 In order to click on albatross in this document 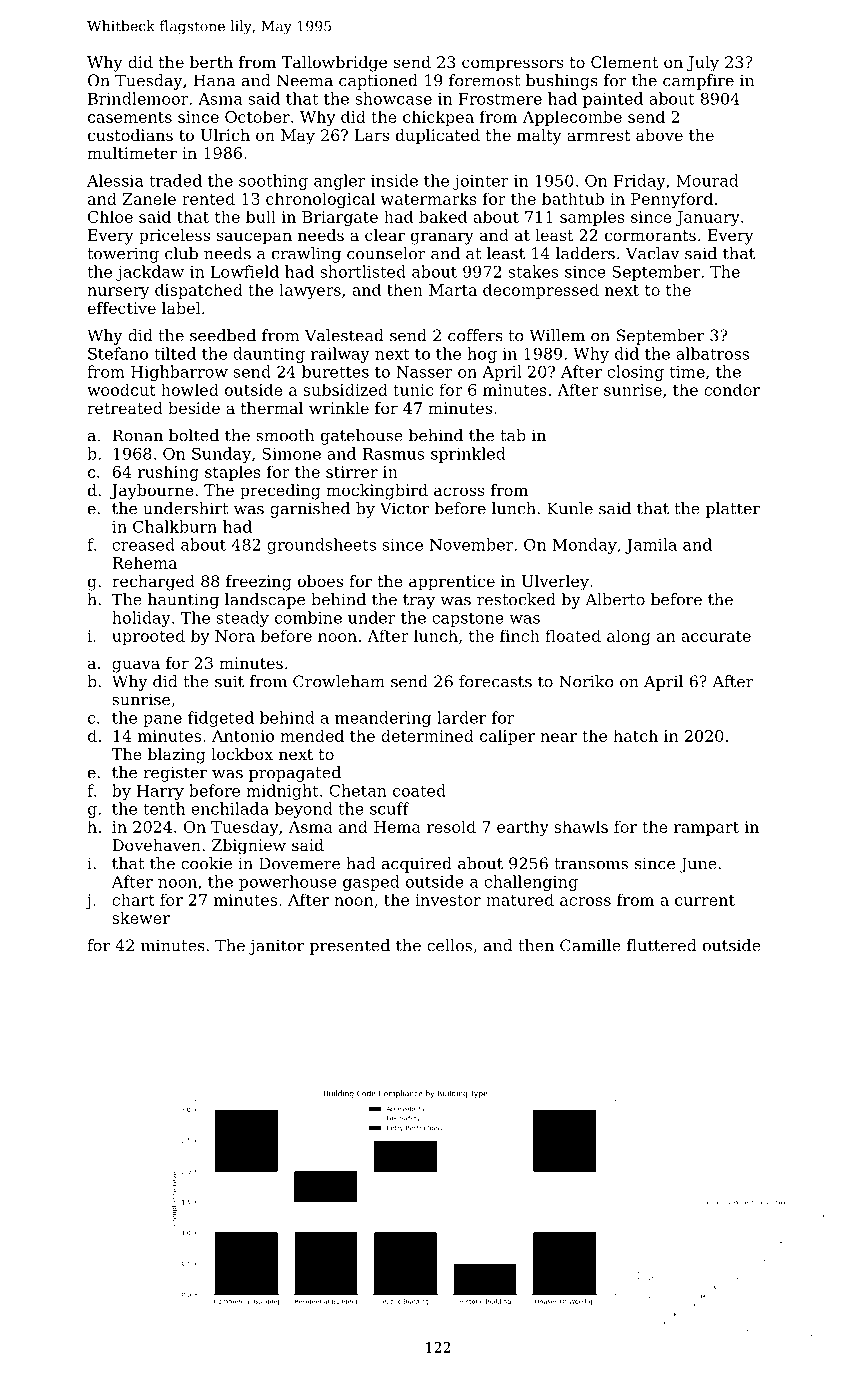, I will do `click(712, 353)`.
